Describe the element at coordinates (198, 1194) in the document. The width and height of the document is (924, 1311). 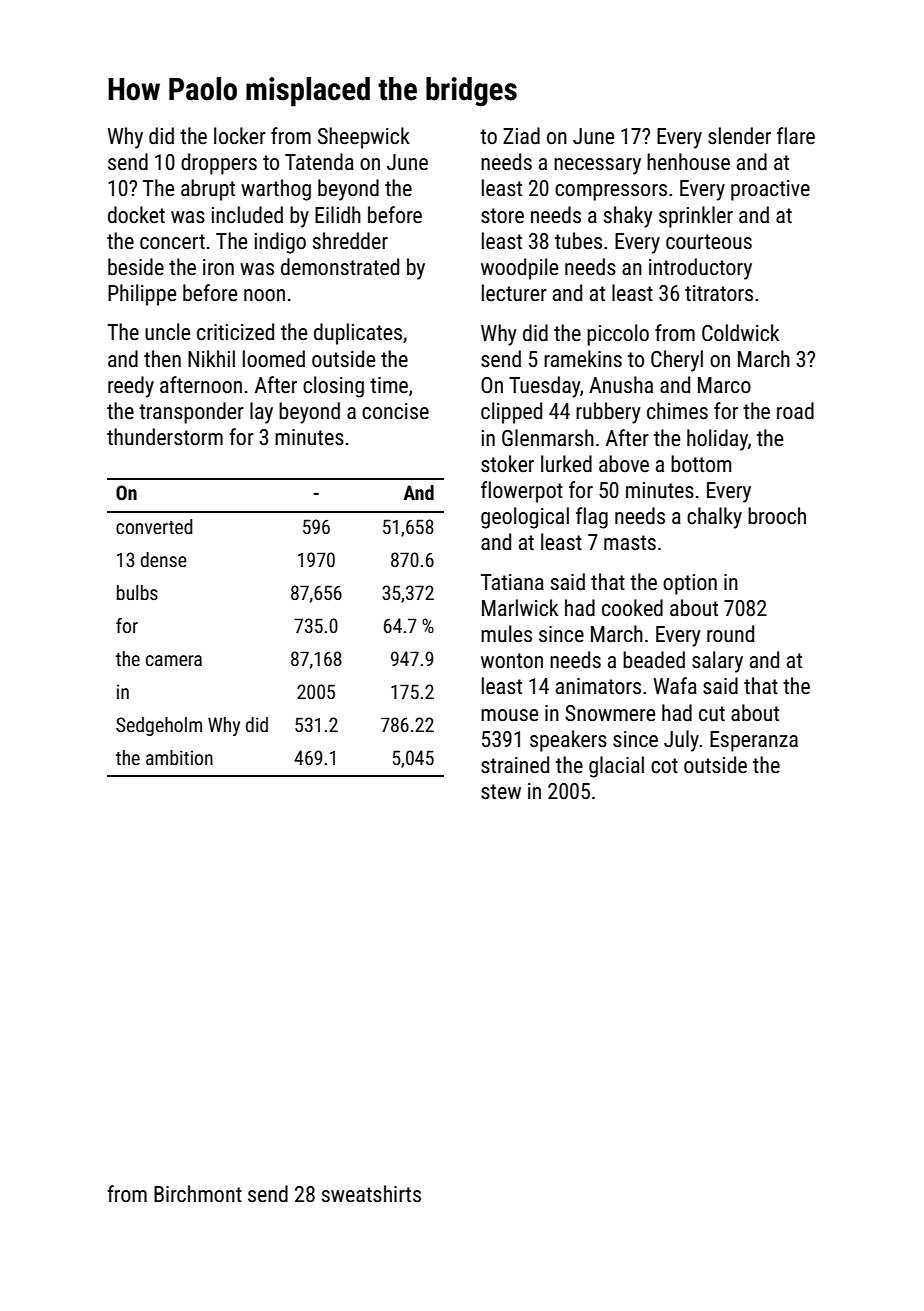
I see `Birchmont` at that location.
